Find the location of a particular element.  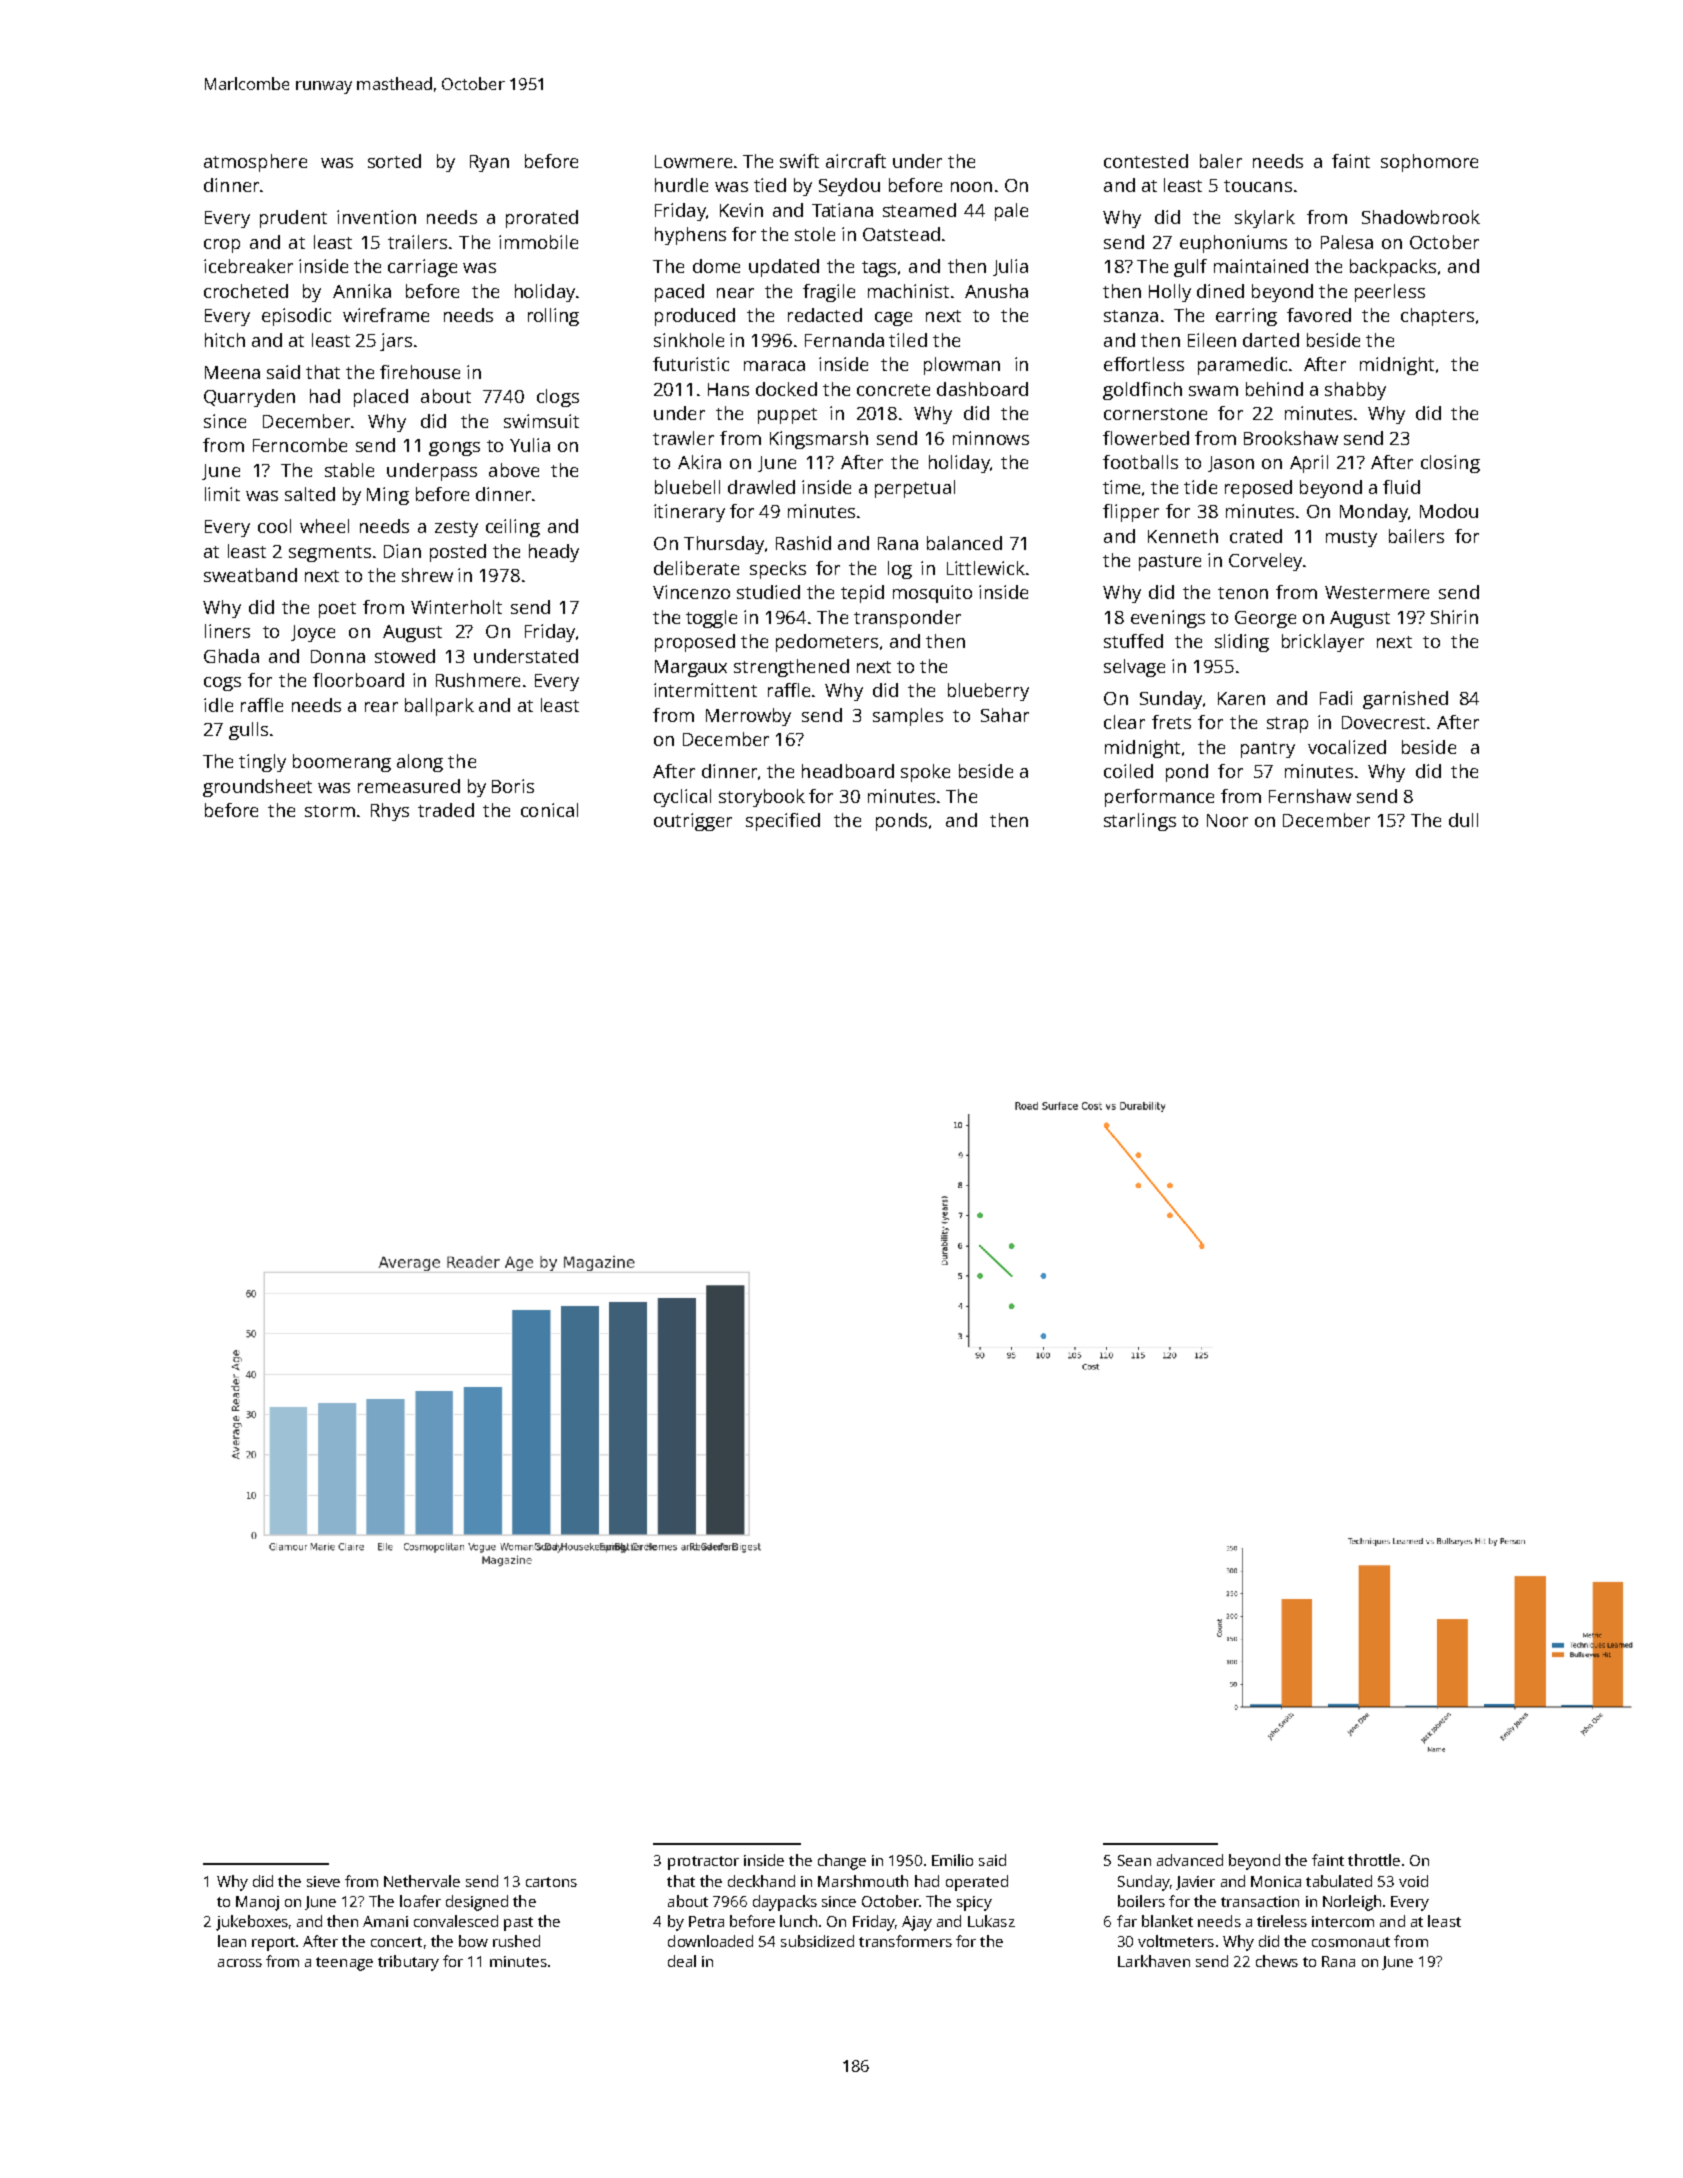

sophomore is located at coordinates (1429, 163).
